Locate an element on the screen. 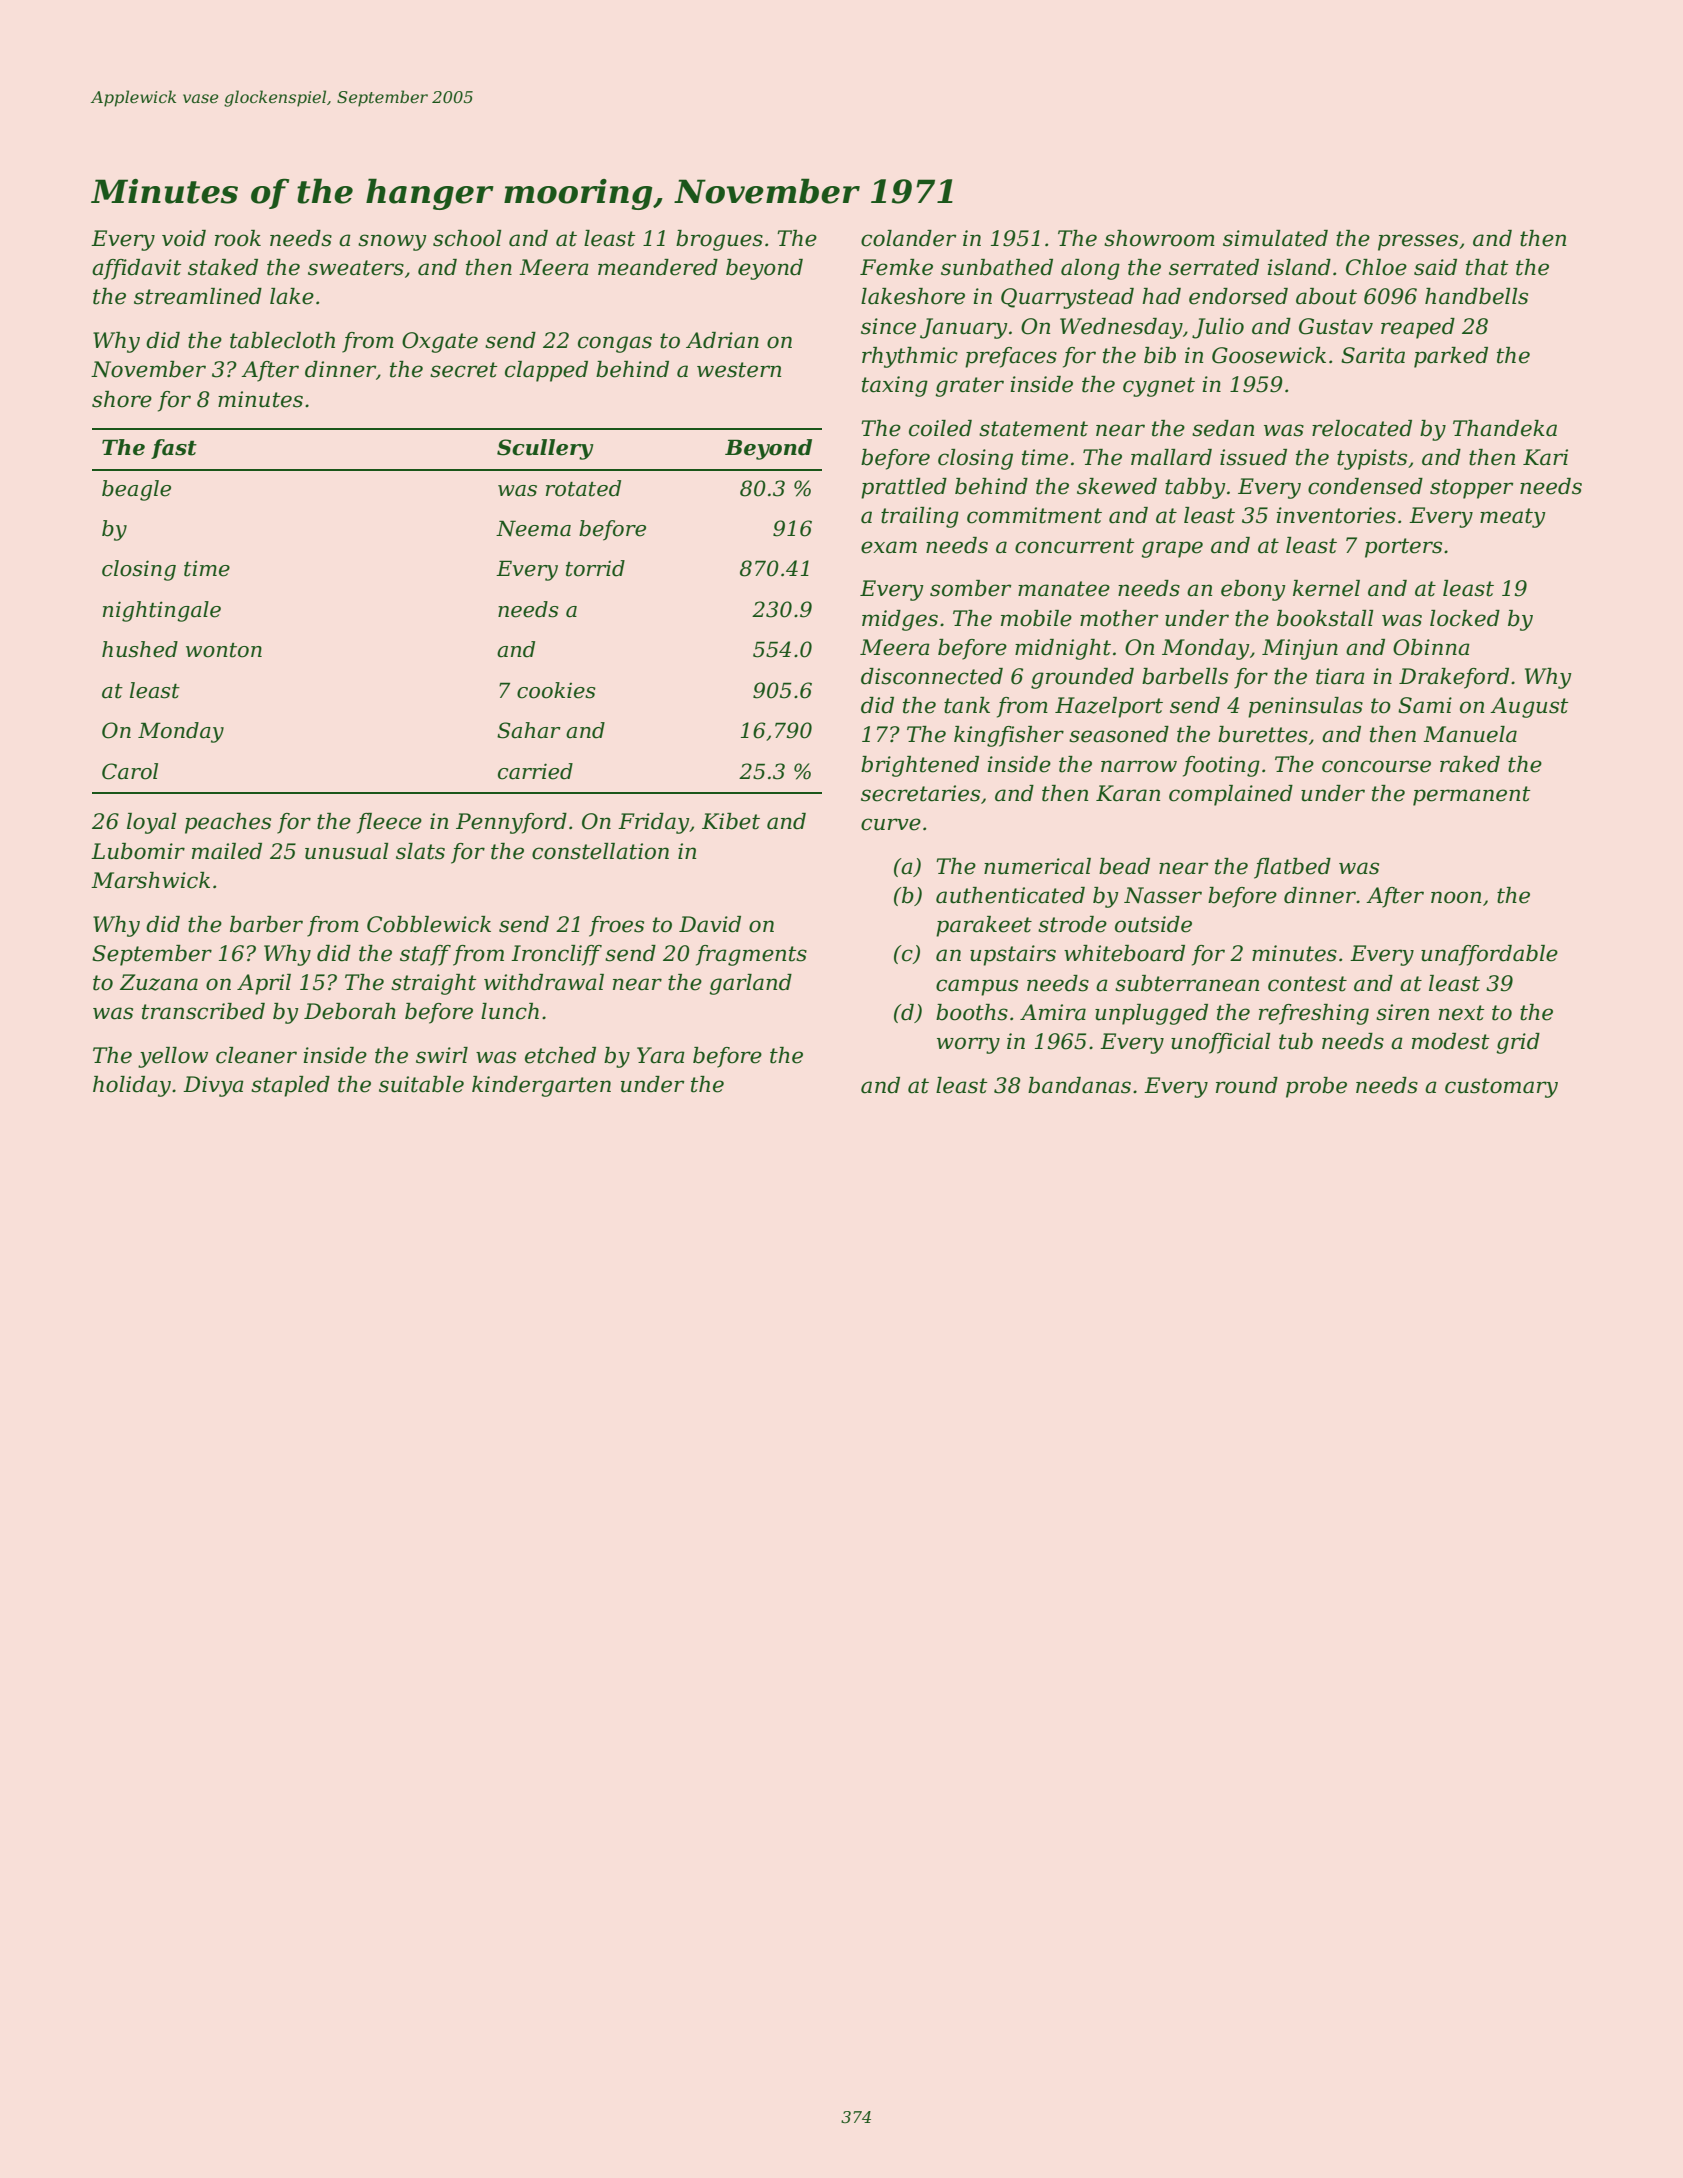  tablecloth is located at coordinates (282, 340).
